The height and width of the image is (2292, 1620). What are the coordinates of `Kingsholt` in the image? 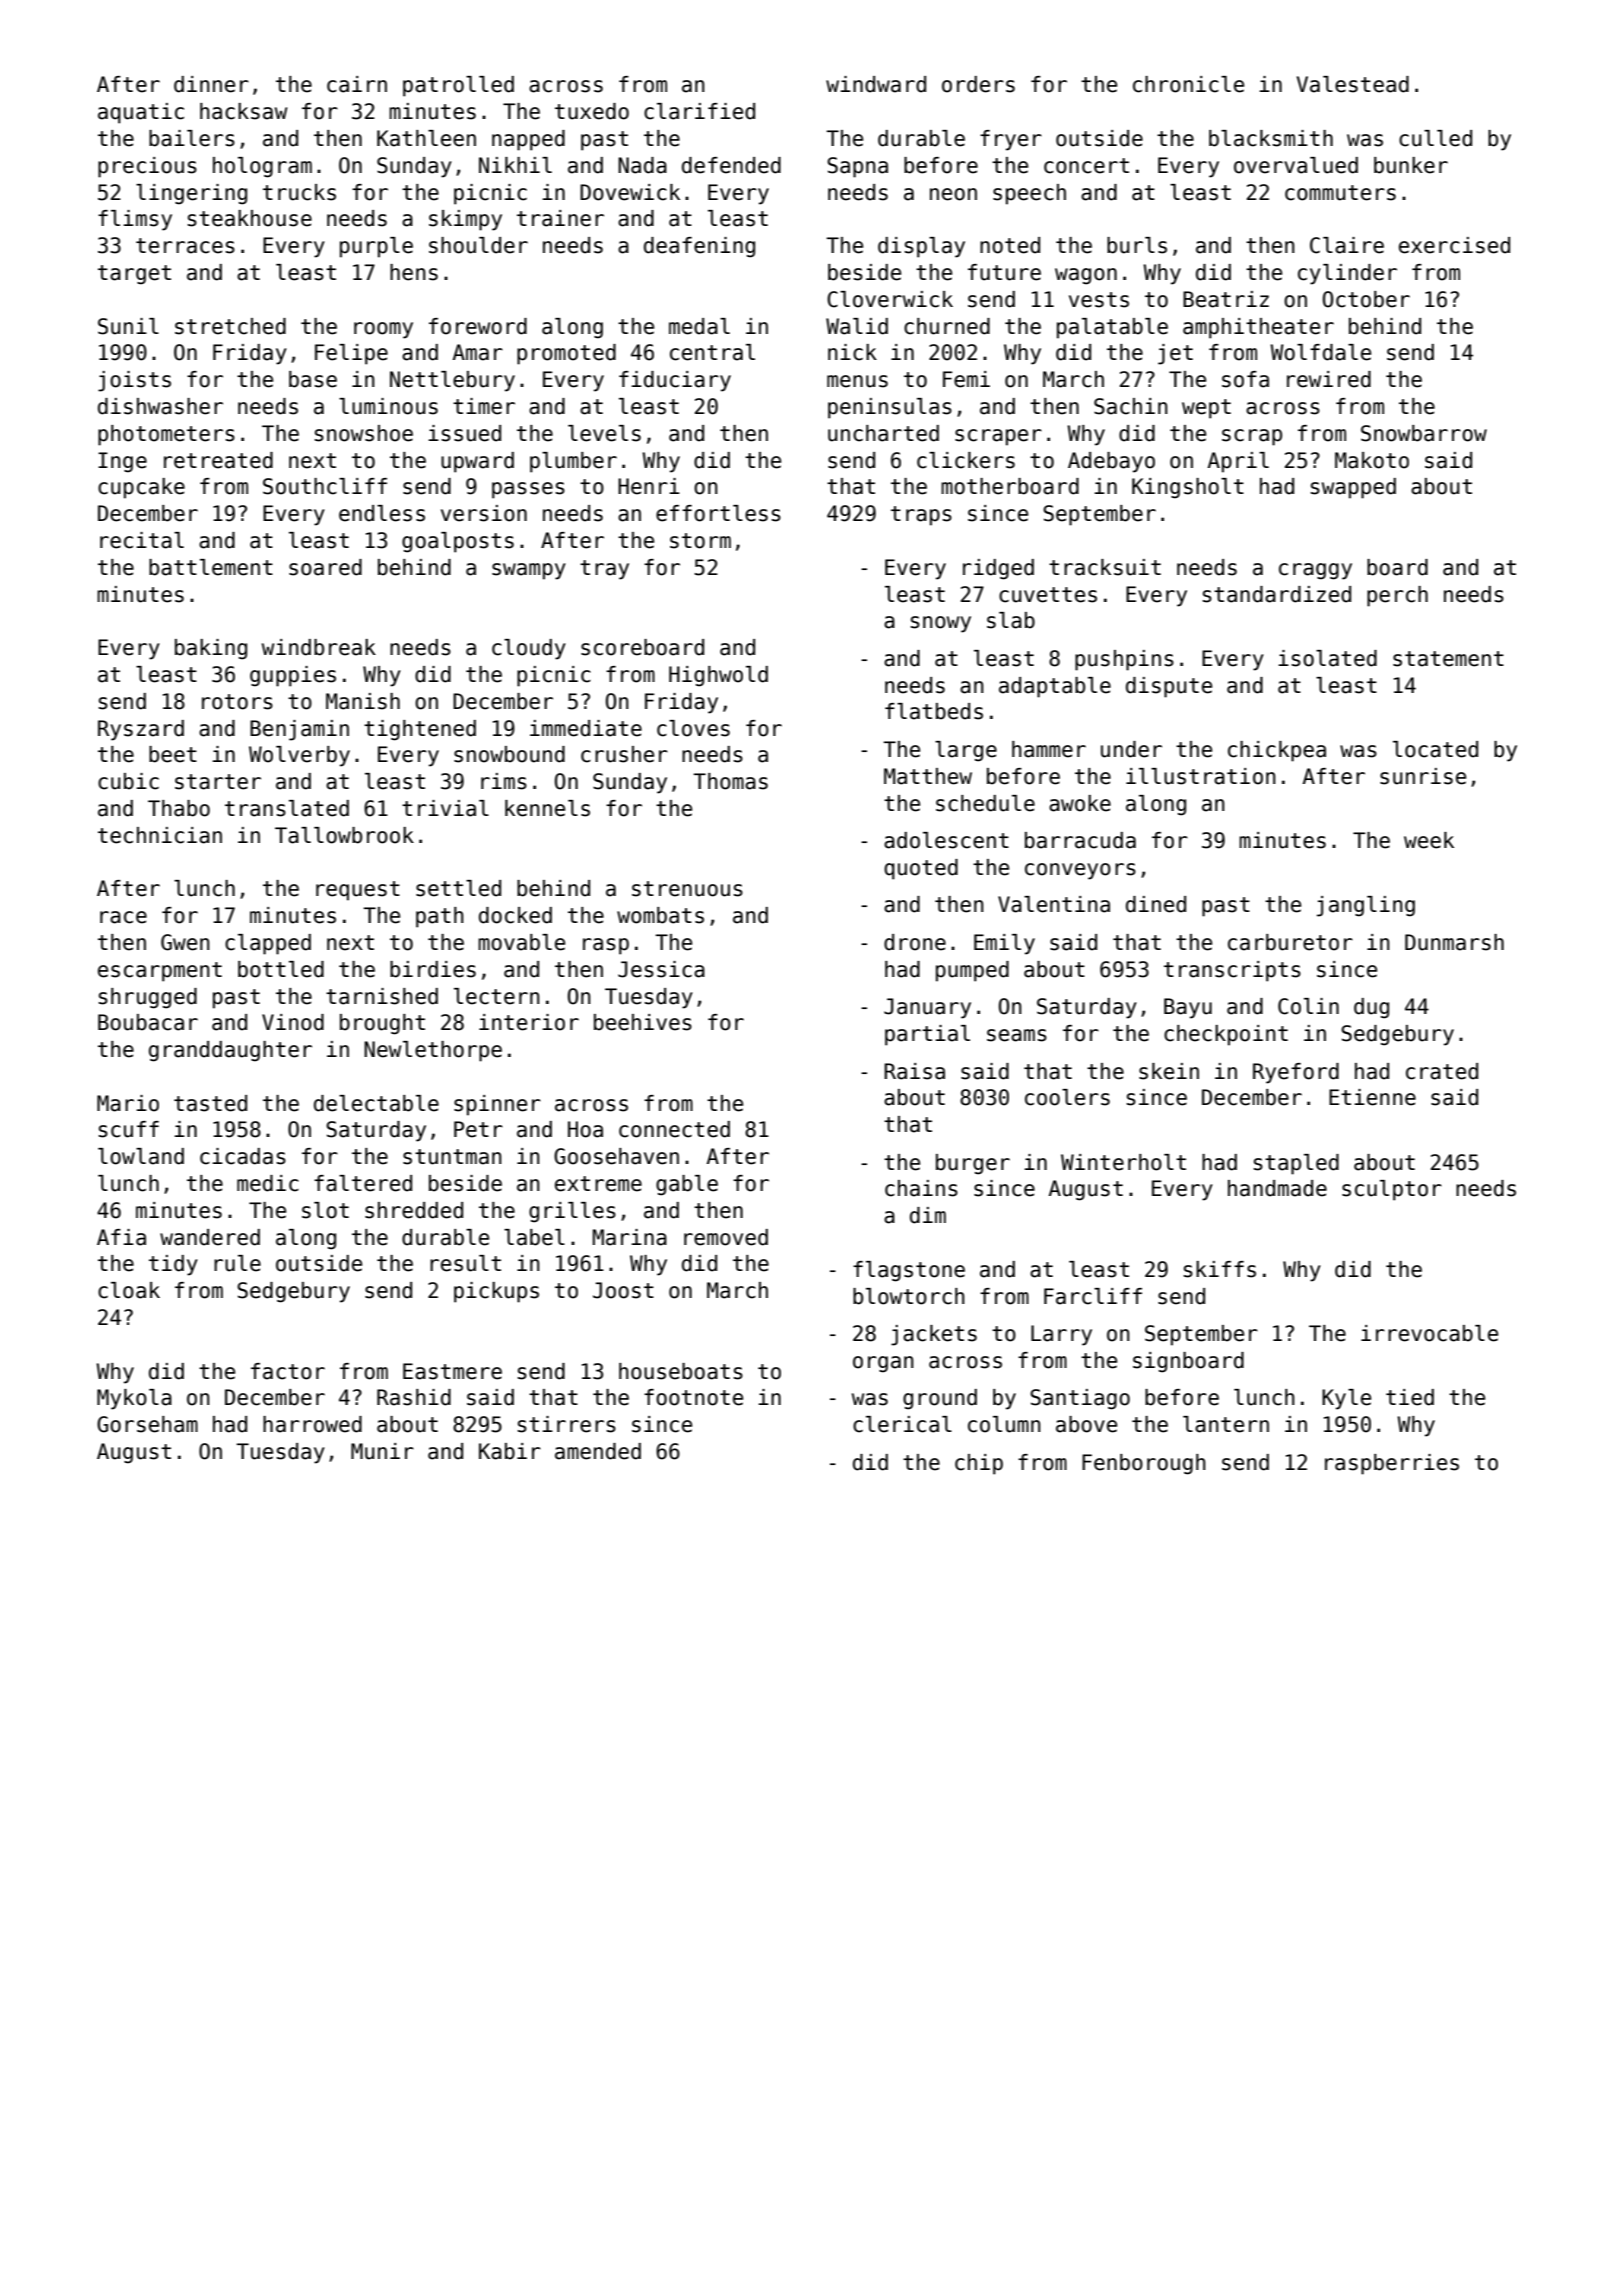 It's located at (1188, 488).
